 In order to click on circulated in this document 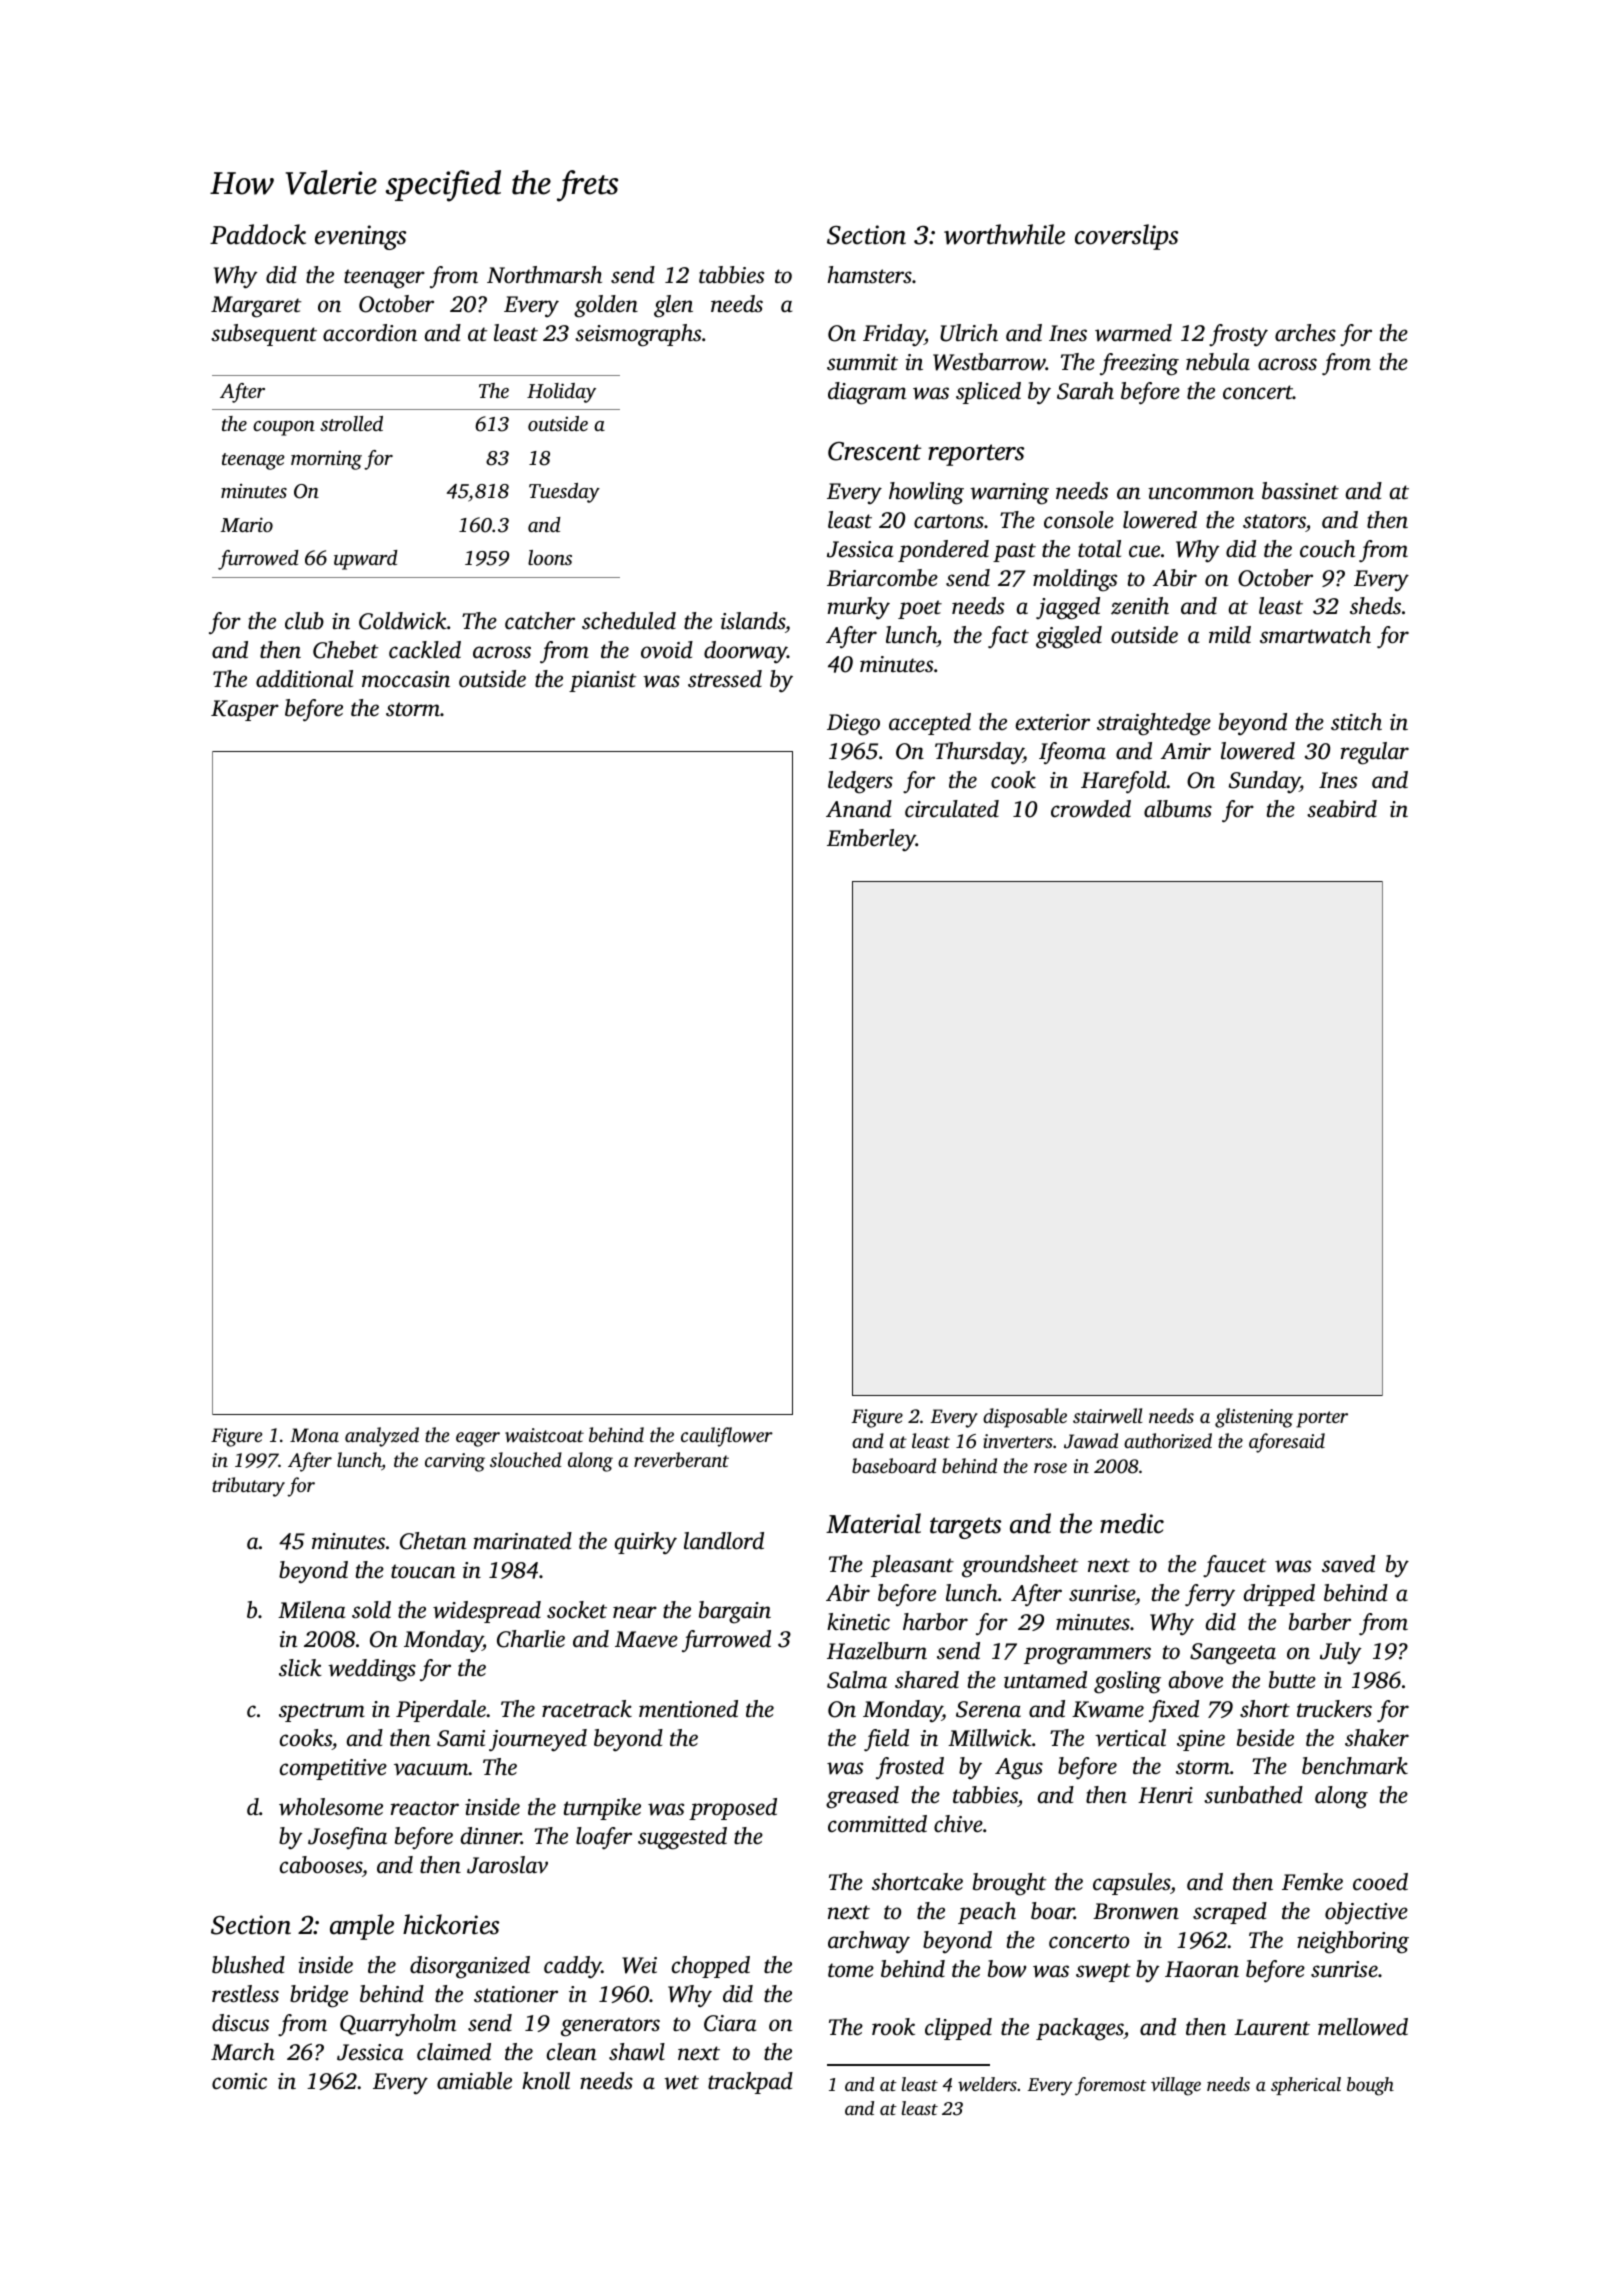, I will do `click(952, 809)`.
